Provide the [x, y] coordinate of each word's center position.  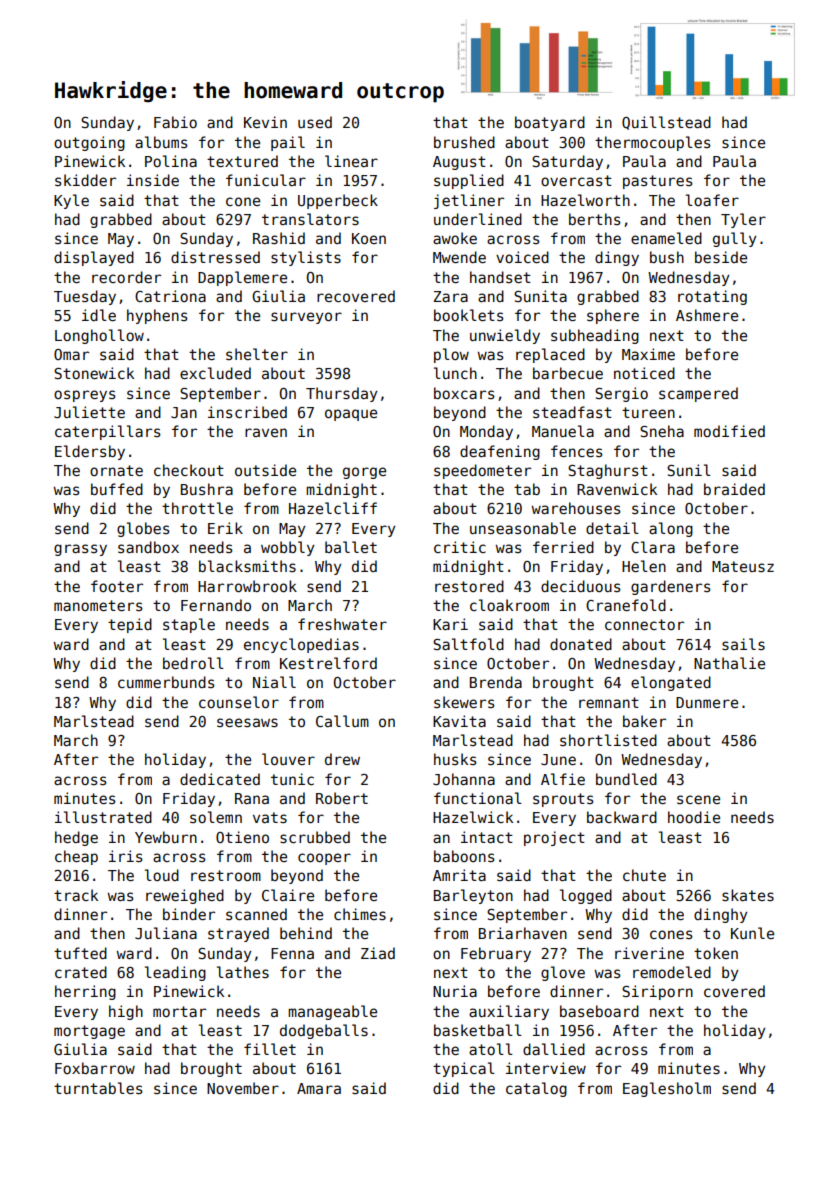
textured [242, 161]
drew [342, 759]
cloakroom [509, 605]
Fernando [216, 605]
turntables [98, 1088]
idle [99, 315]
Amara [319, 1088]
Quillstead [666, 123]
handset [500, 277]
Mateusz [743, 566]
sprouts [563, 800]
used [315, 122]
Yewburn [166, 837]
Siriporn [657, 992]
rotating [712, 297]
